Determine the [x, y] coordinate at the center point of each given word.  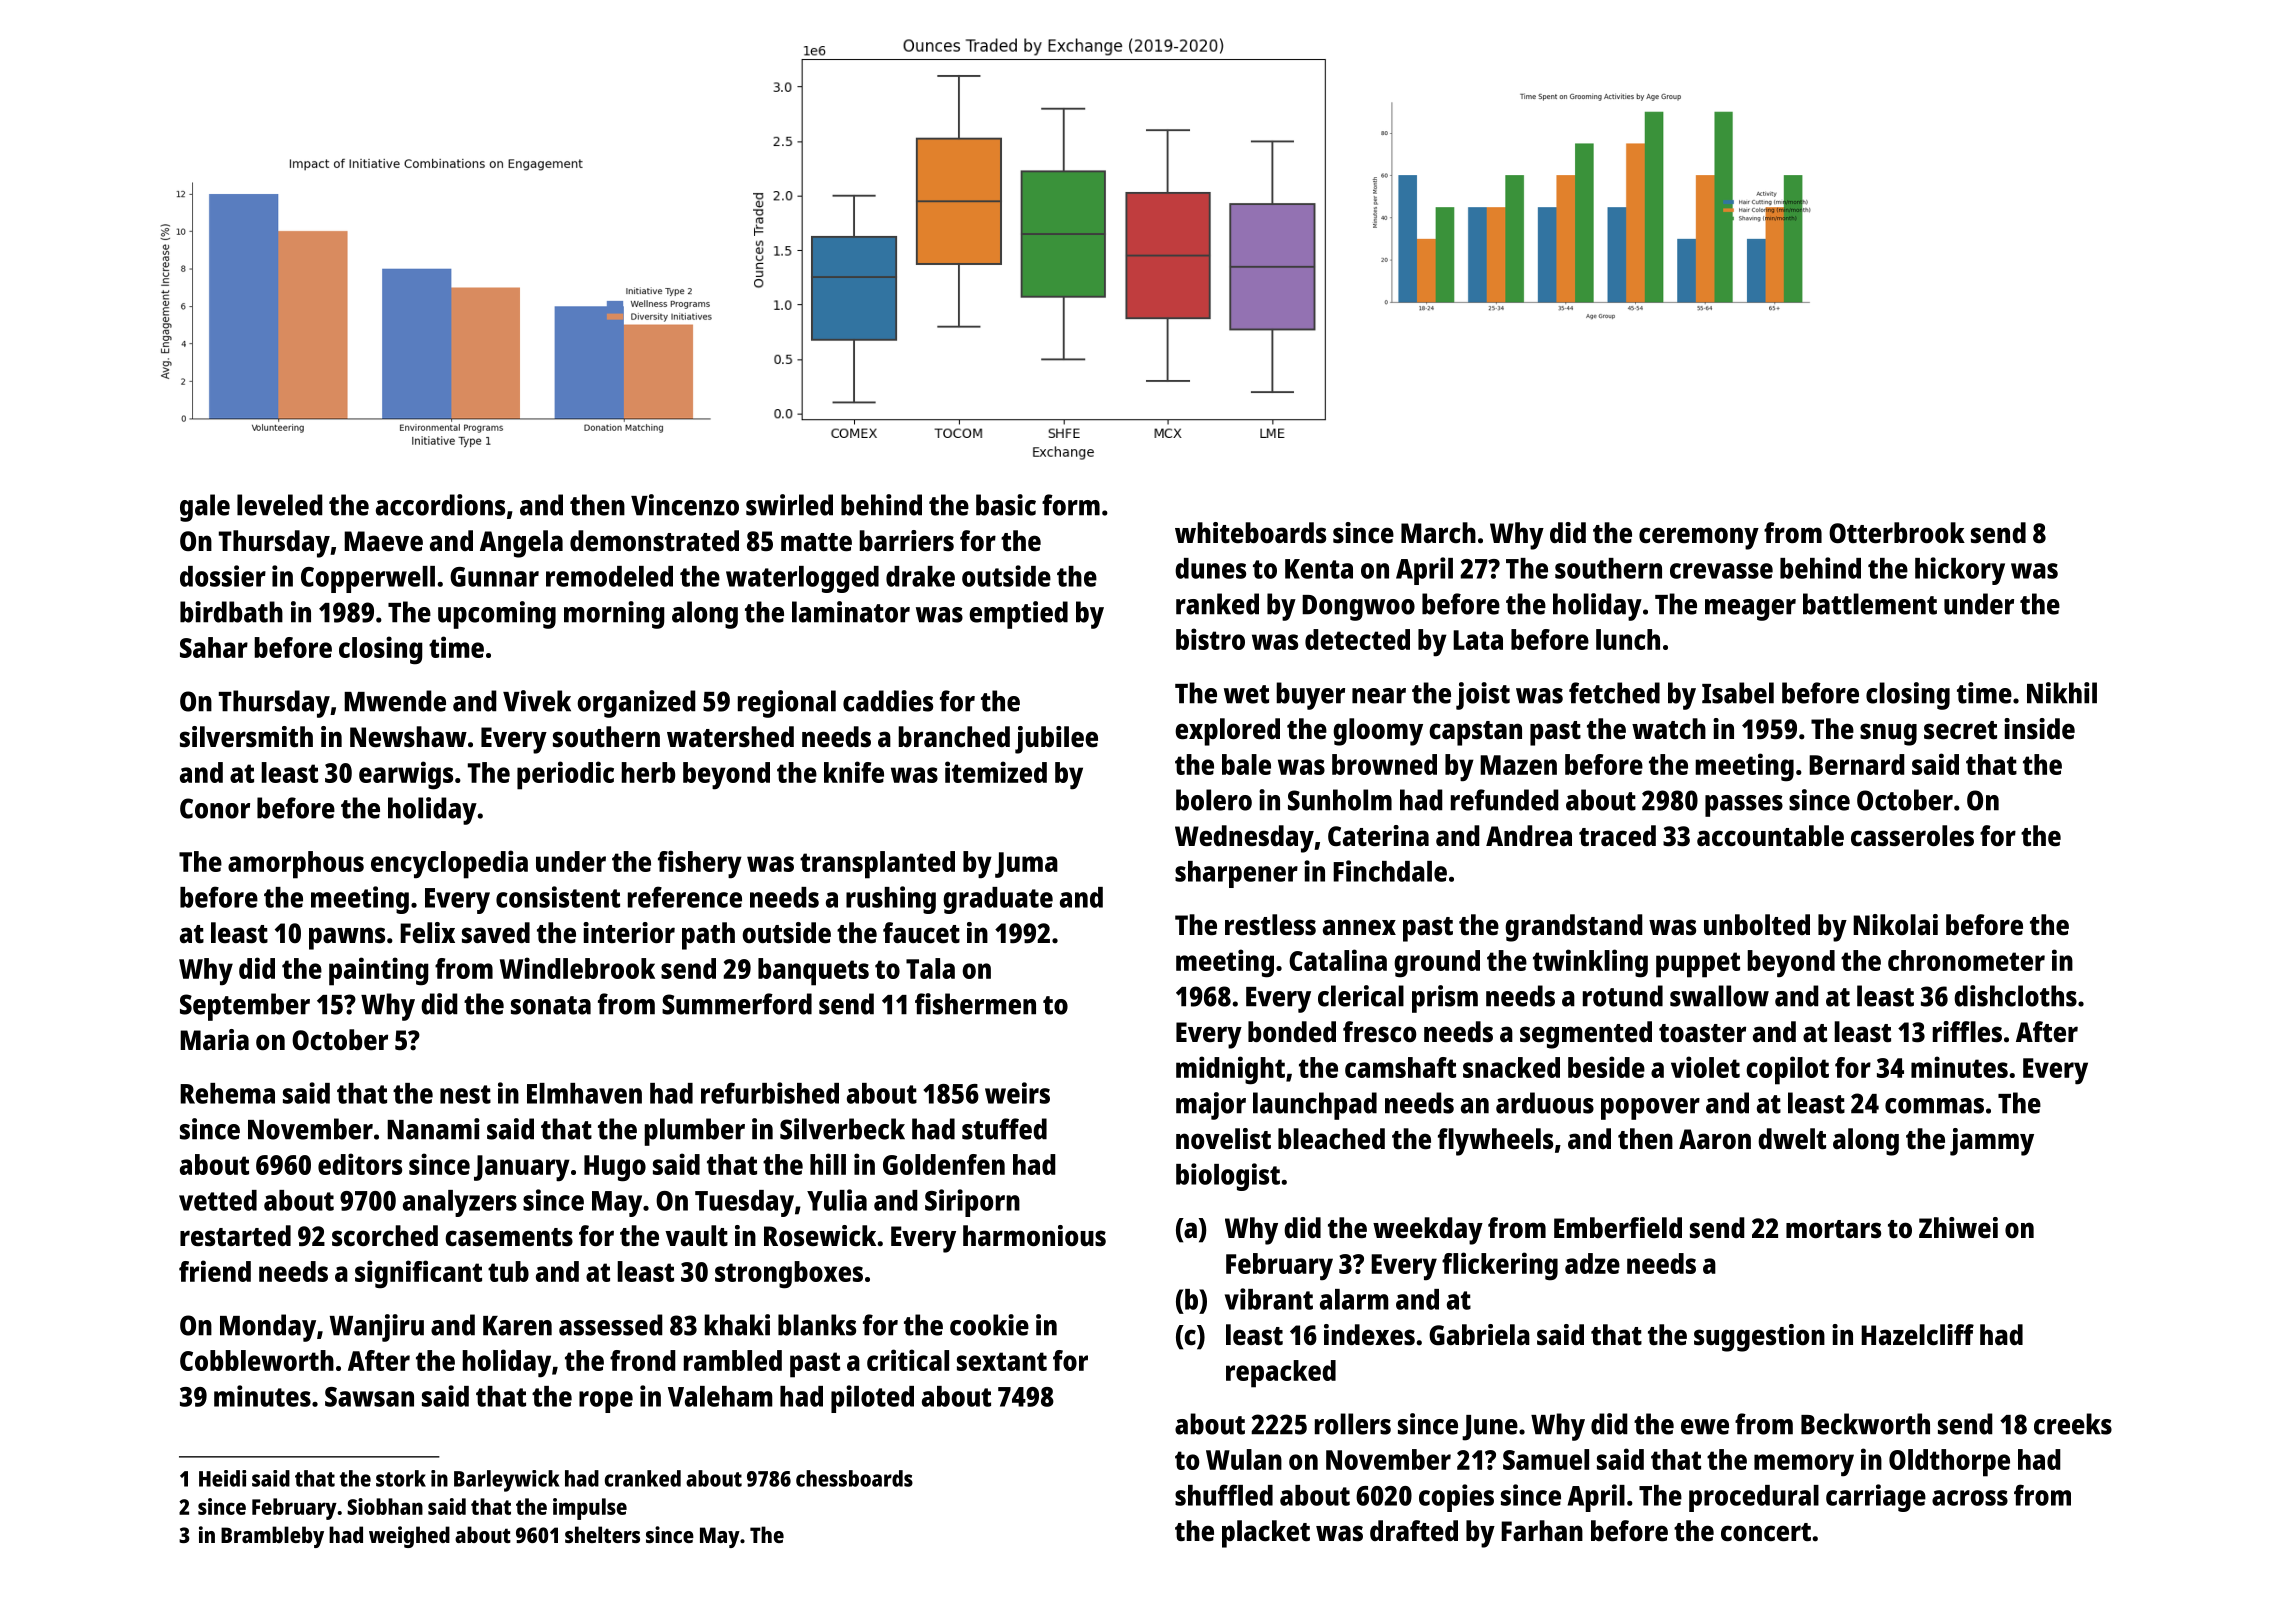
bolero [1214, 800]
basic [1006, 505]
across [1970, 1498]
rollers [1353, 1424]
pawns [347, 938]
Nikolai [1895, 924]
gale [205, 508]
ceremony [1699, 538]
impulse [590, 1509]
